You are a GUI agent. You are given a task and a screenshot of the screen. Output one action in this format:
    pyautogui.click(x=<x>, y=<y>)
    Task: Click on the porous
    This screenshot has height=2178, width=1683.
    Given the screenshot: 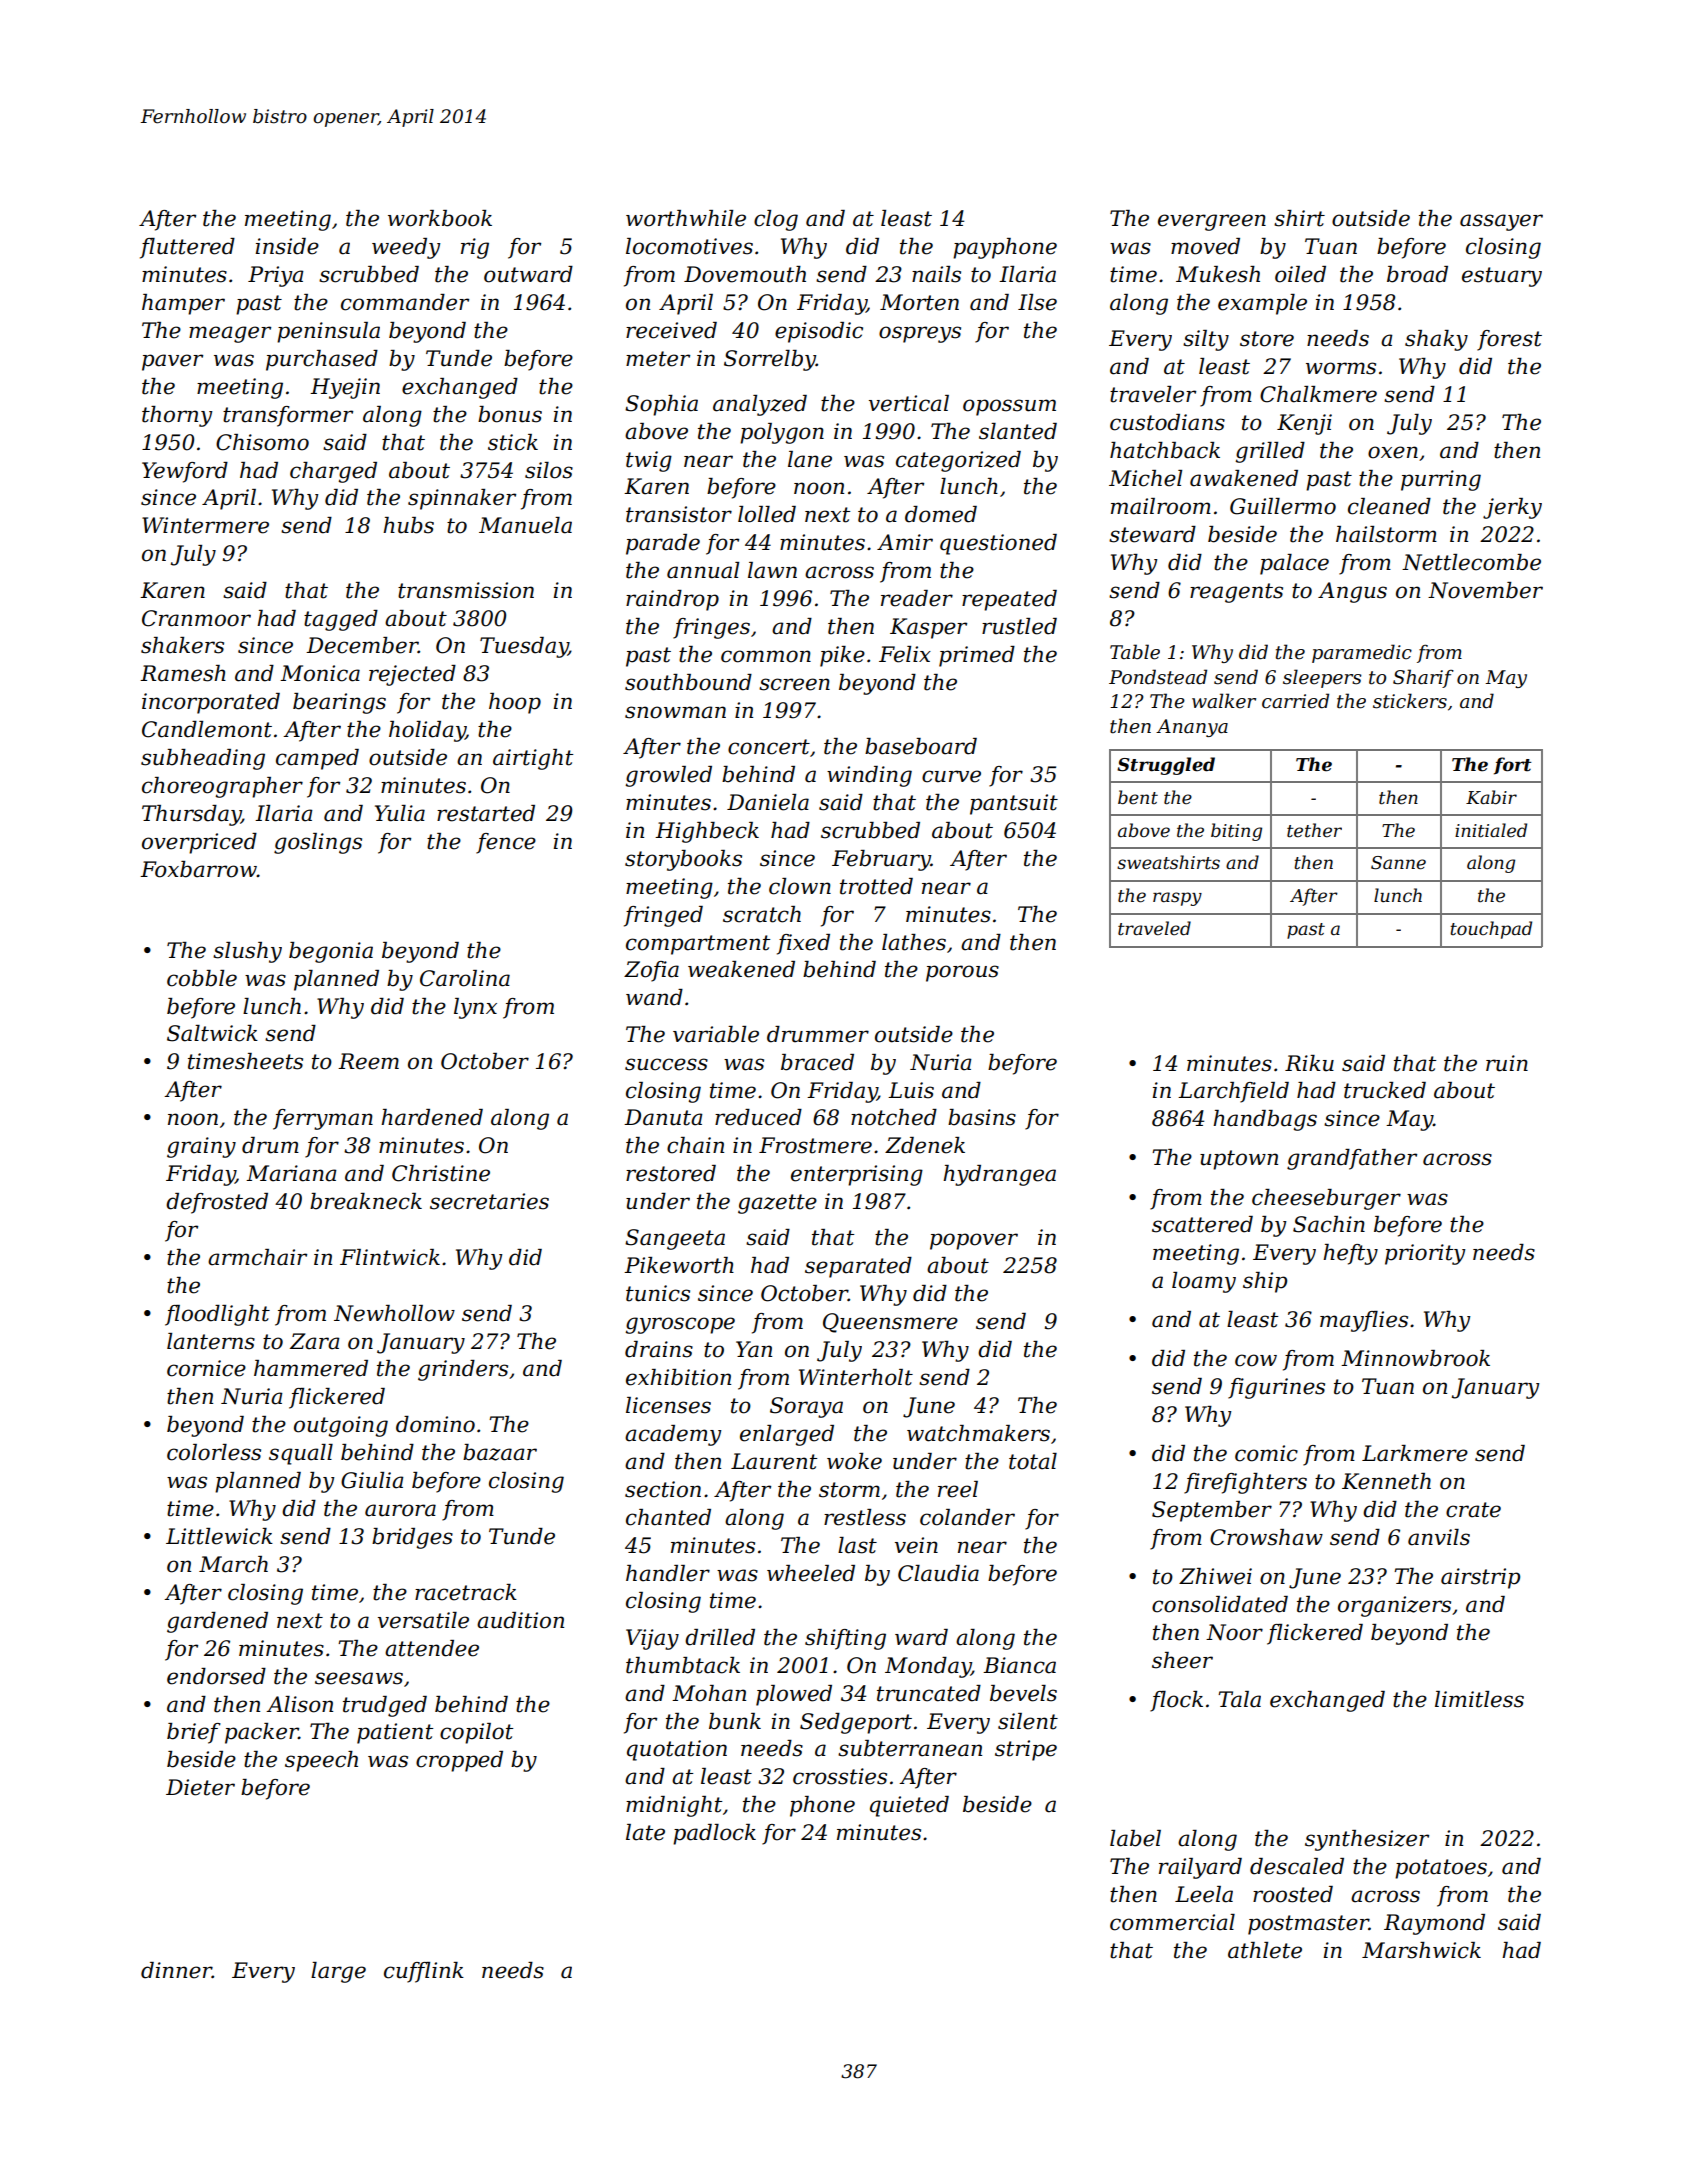 What is the action you would take?
    pyautogui.click(x=962, y=973)
